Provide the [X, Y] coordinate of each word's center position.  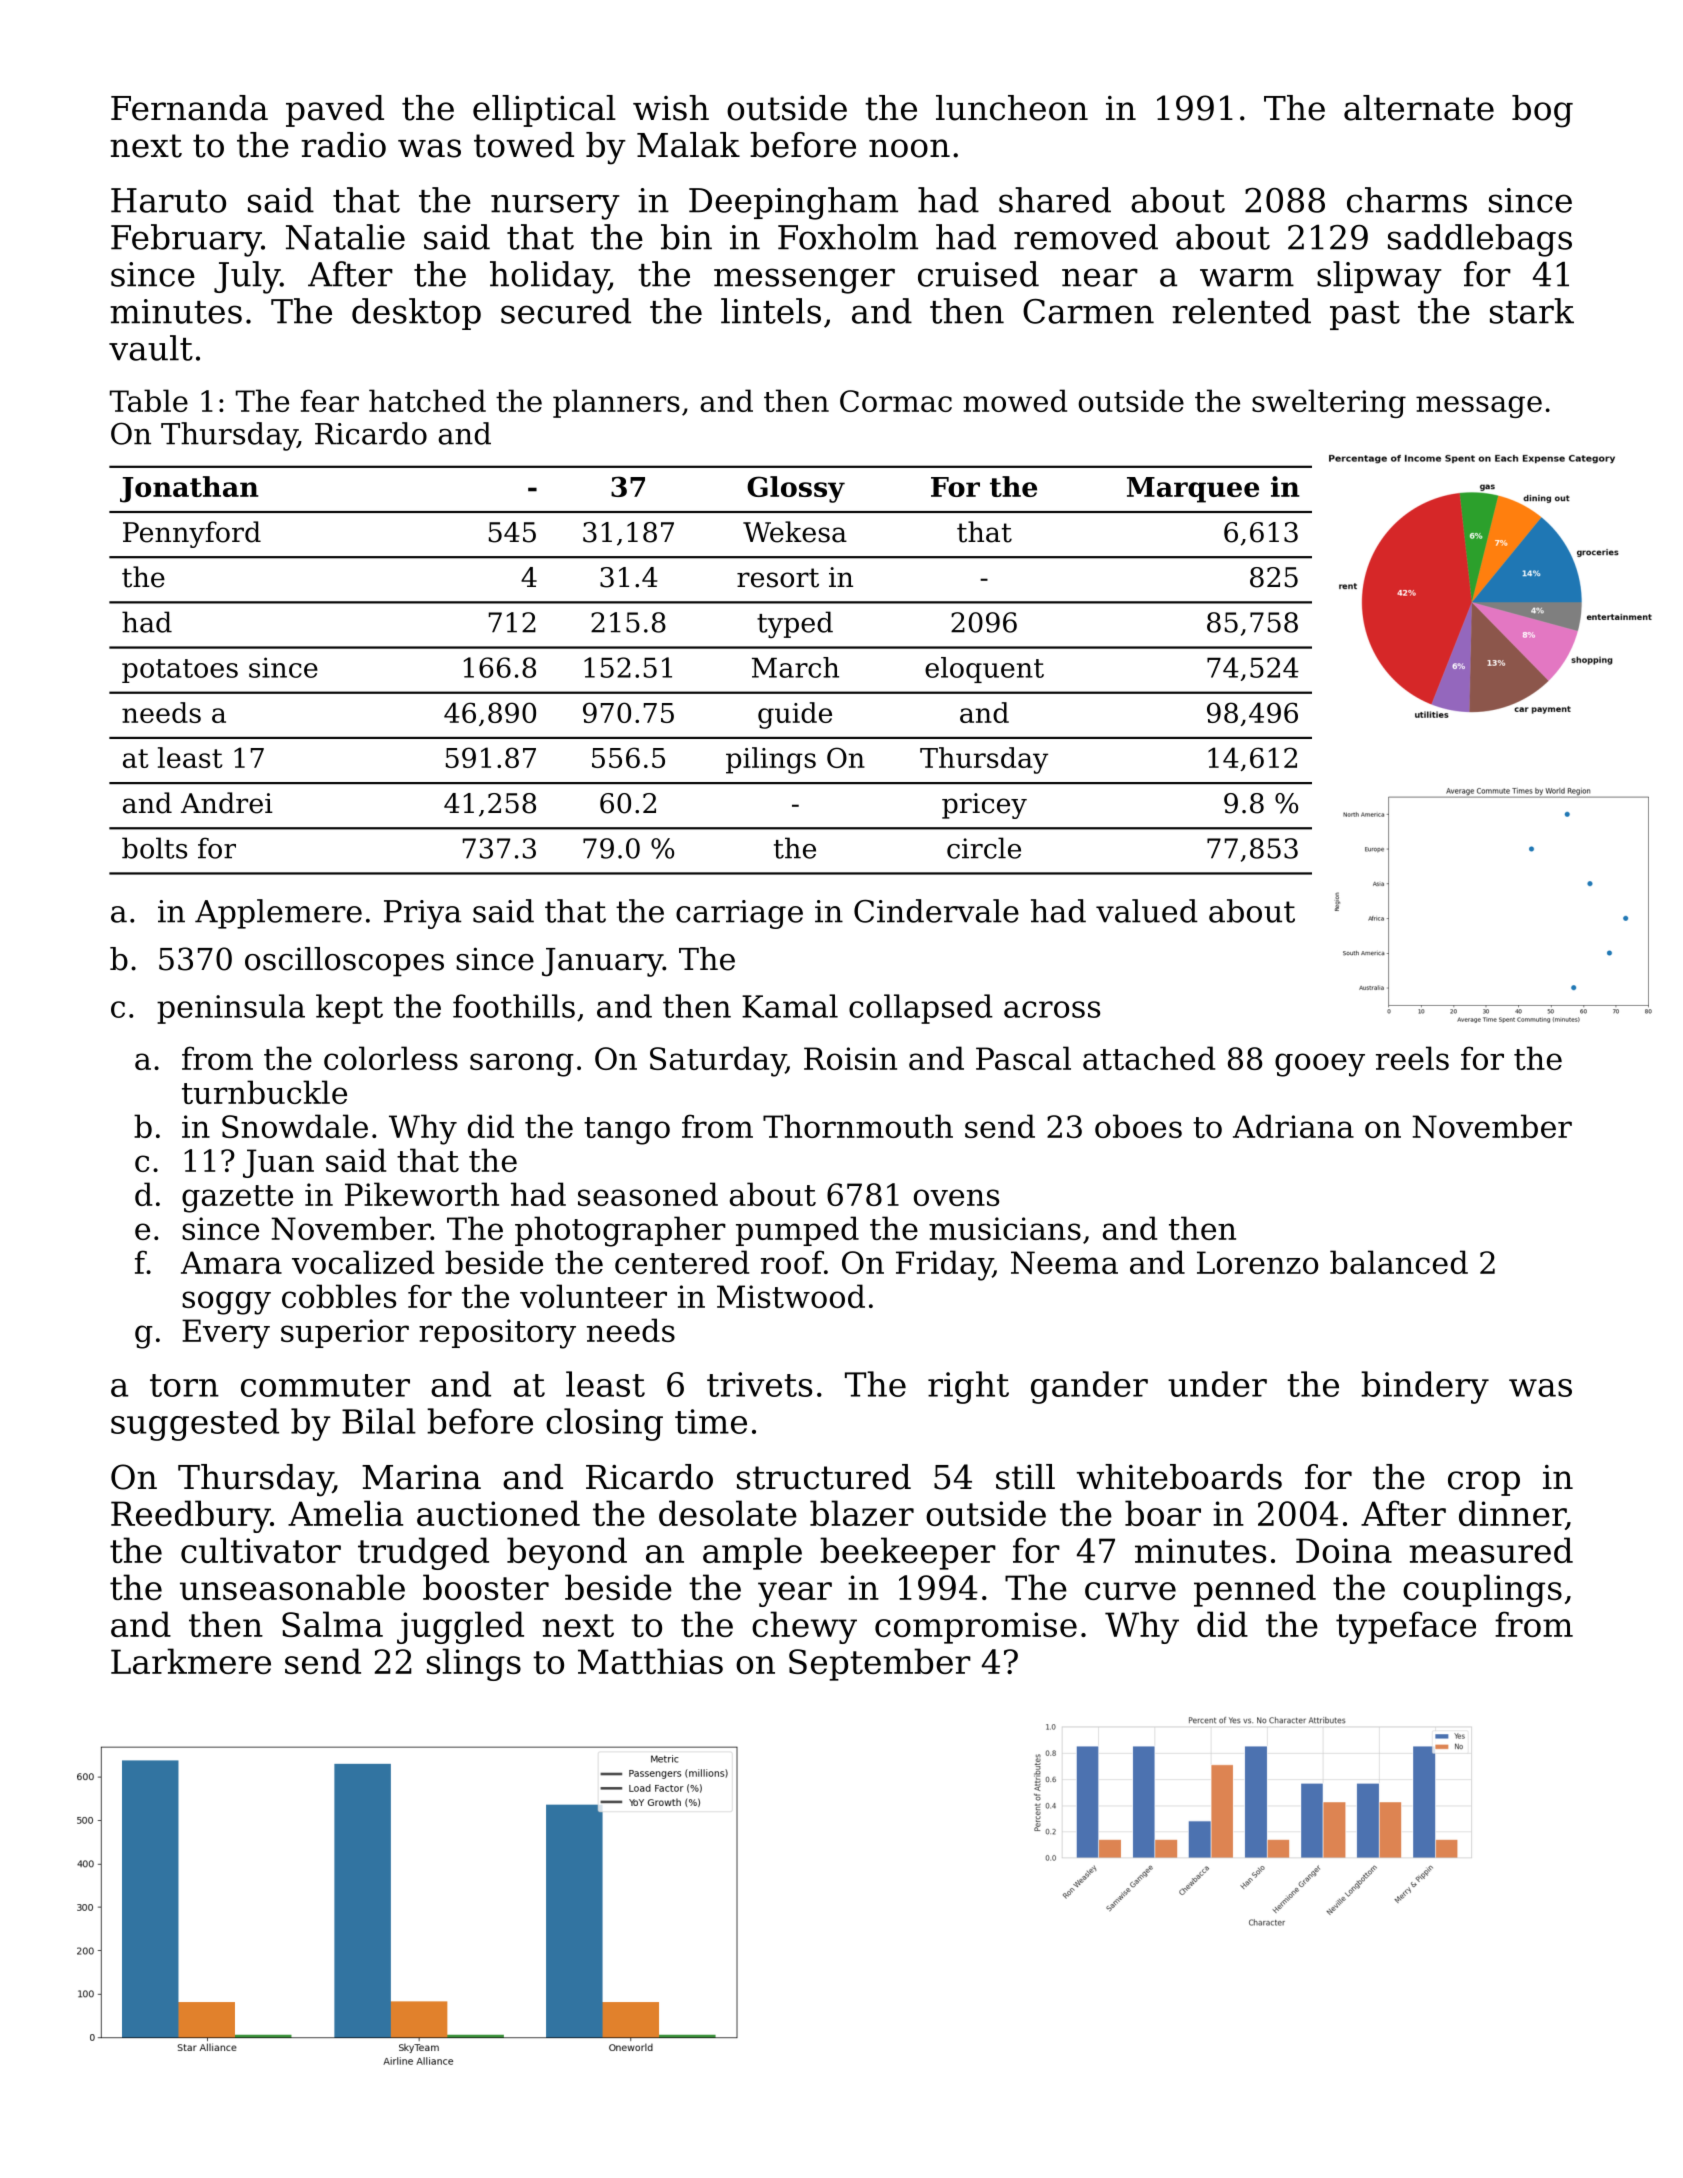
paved [335, 111]
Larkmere [191, 1661]
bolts [154, 848]
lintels [771, 311]
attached [1149, 1058]
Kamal [790, 1006]
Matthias [650, 1661]
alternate [1419, 108]
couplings [1482, 1590]
